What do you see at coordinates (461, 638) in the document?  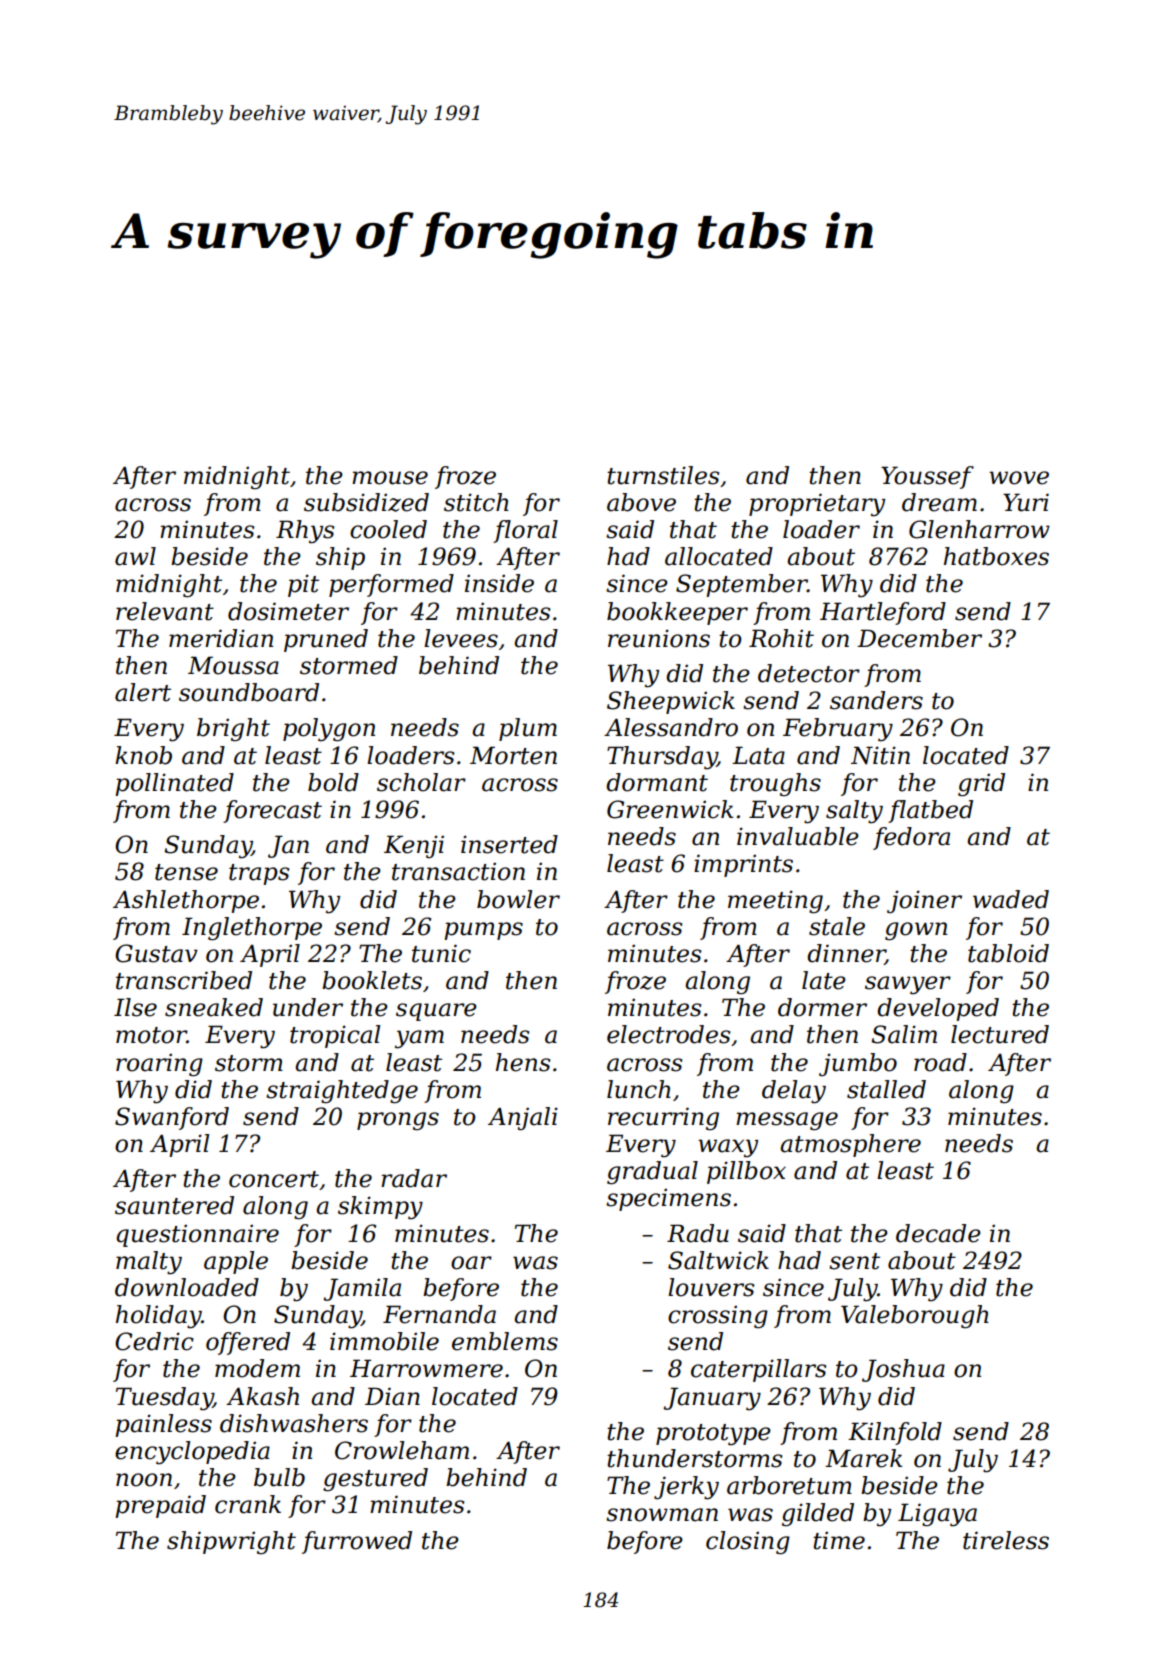 I see `levees` at bounding box center [461, 638].
